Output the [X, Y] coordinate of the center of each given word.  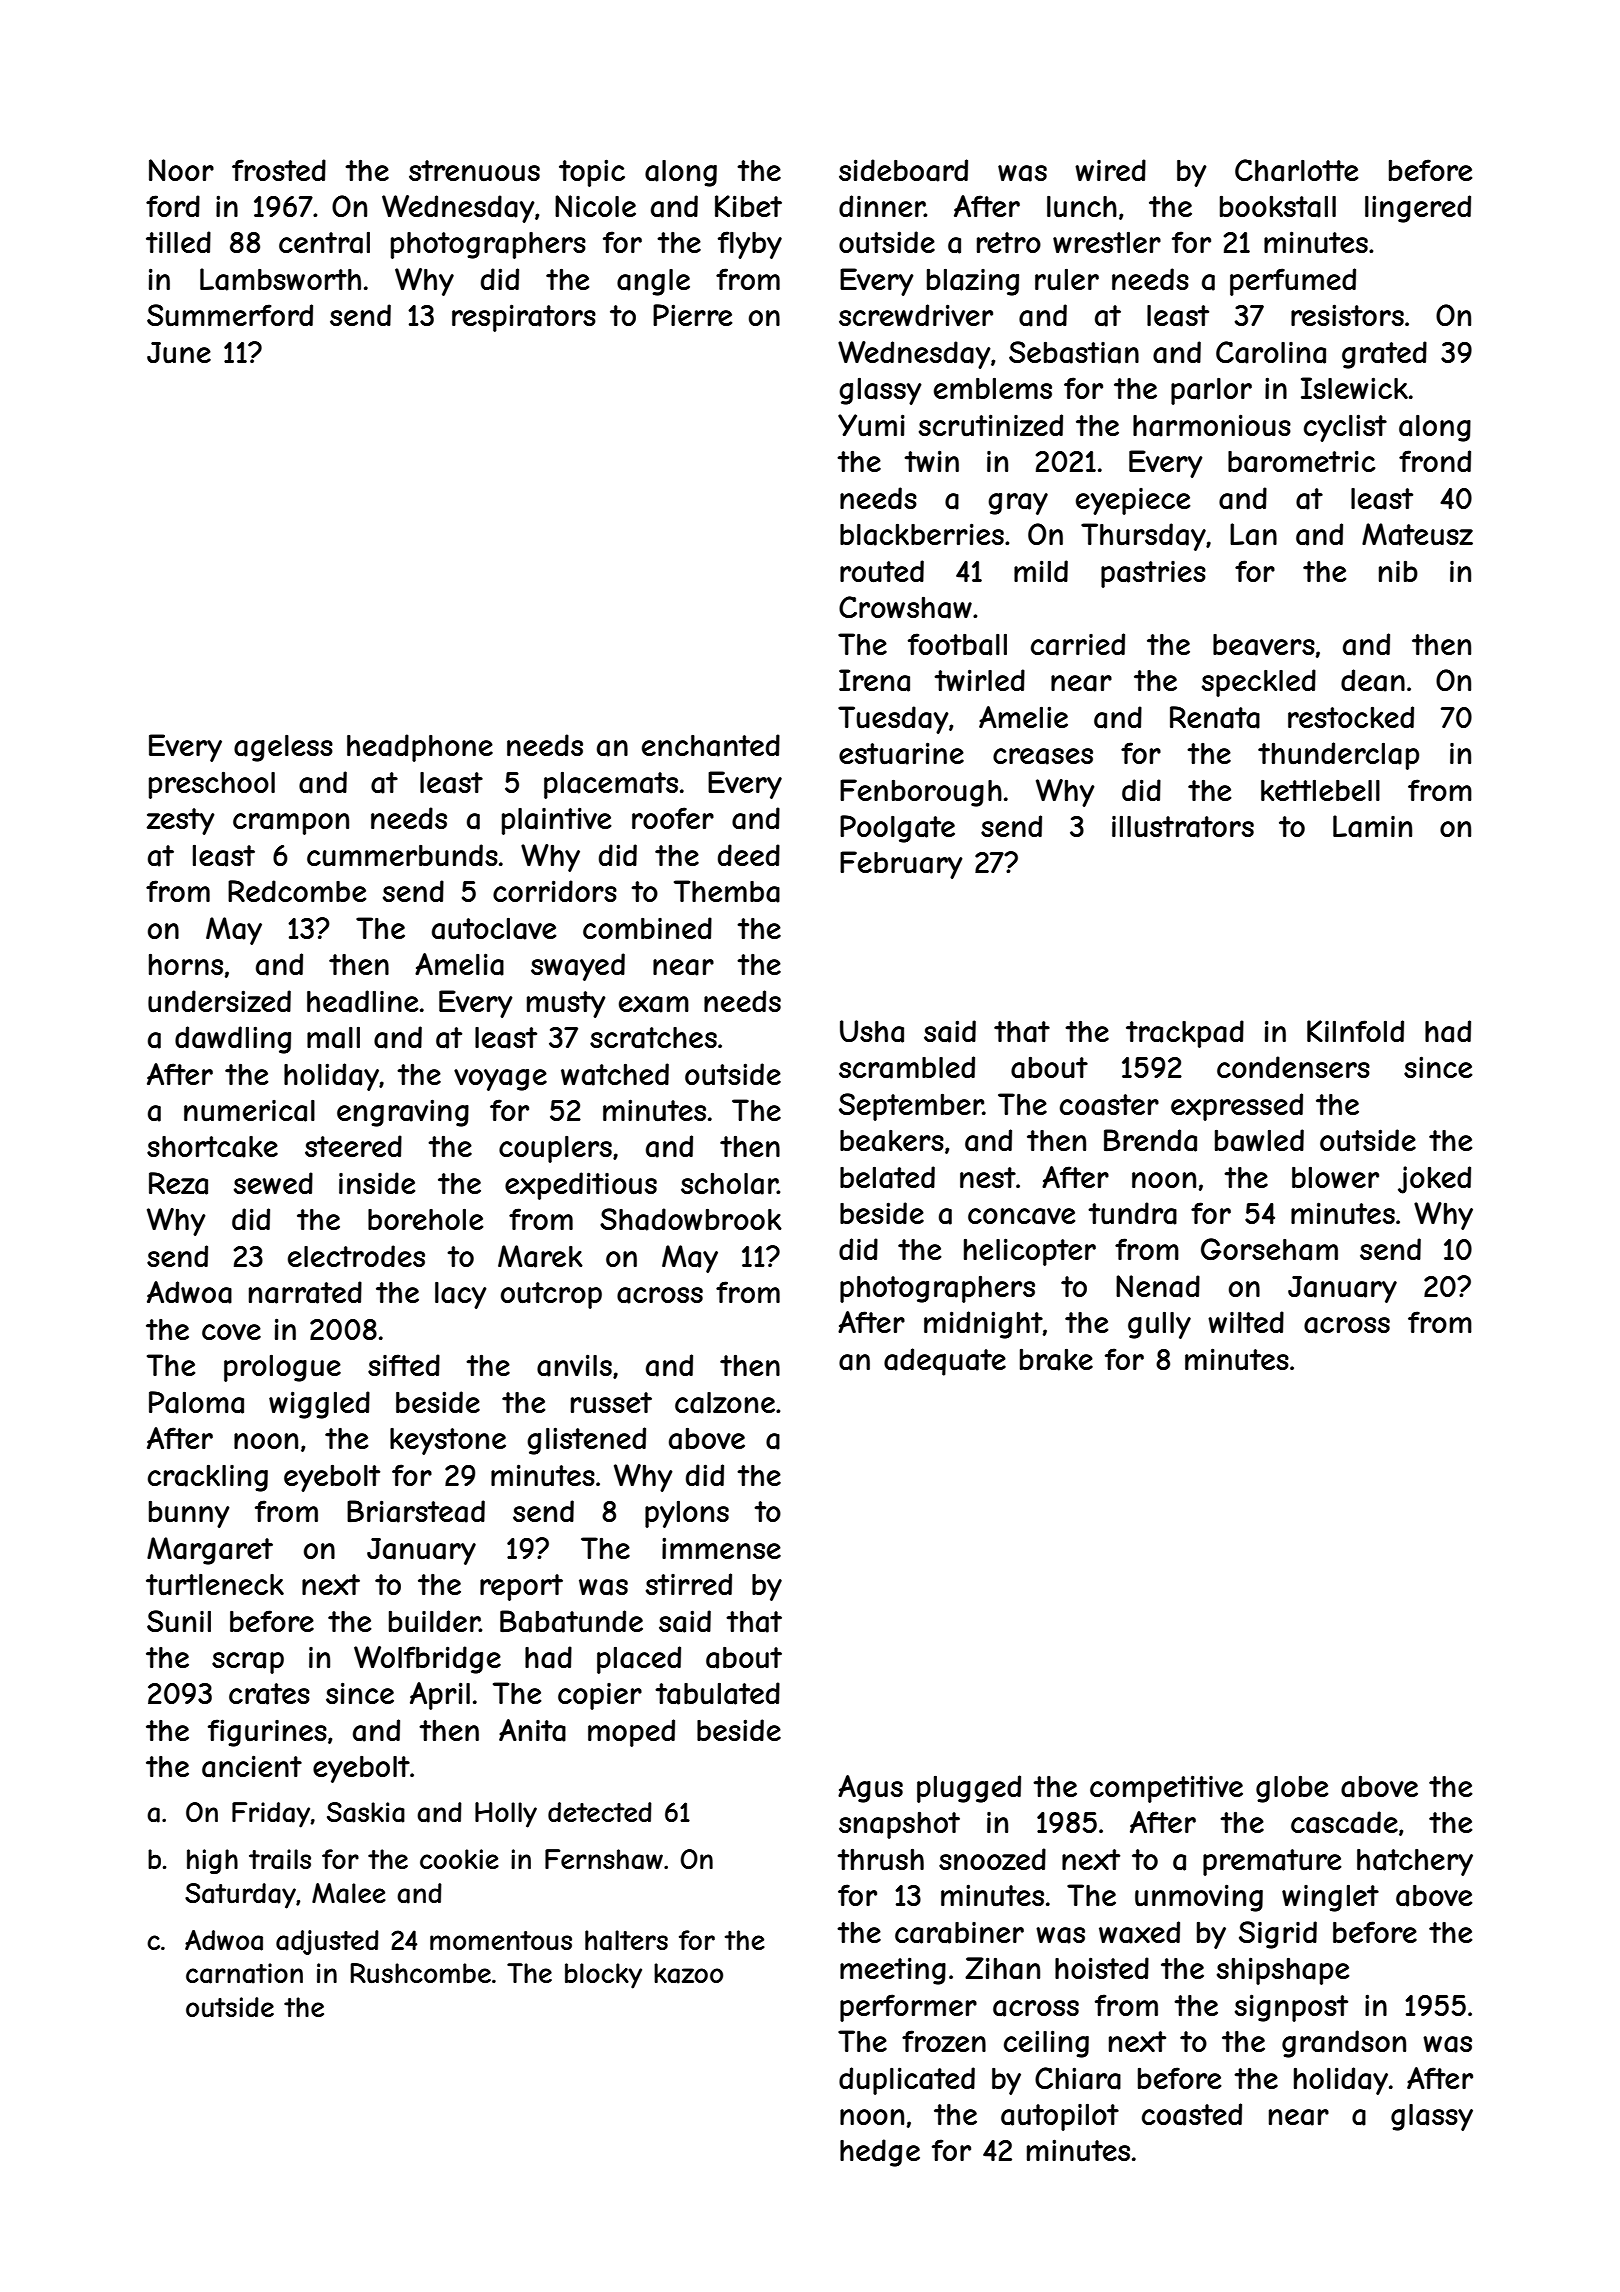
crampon [291, 824]
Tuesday [893, 720]
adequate [945, 1362]
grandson [1344, 2044]
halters [626, 1940]
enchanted [711, 745]
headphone [420, 748]
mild [1041, 571]
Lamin [1372, 826]
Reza [178, 1183]
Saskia [366, 1812]
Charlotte [1296, 170]
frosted [279, 170]
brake [1056, 1359]
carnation [244, 1973]
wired [1110, 170]
